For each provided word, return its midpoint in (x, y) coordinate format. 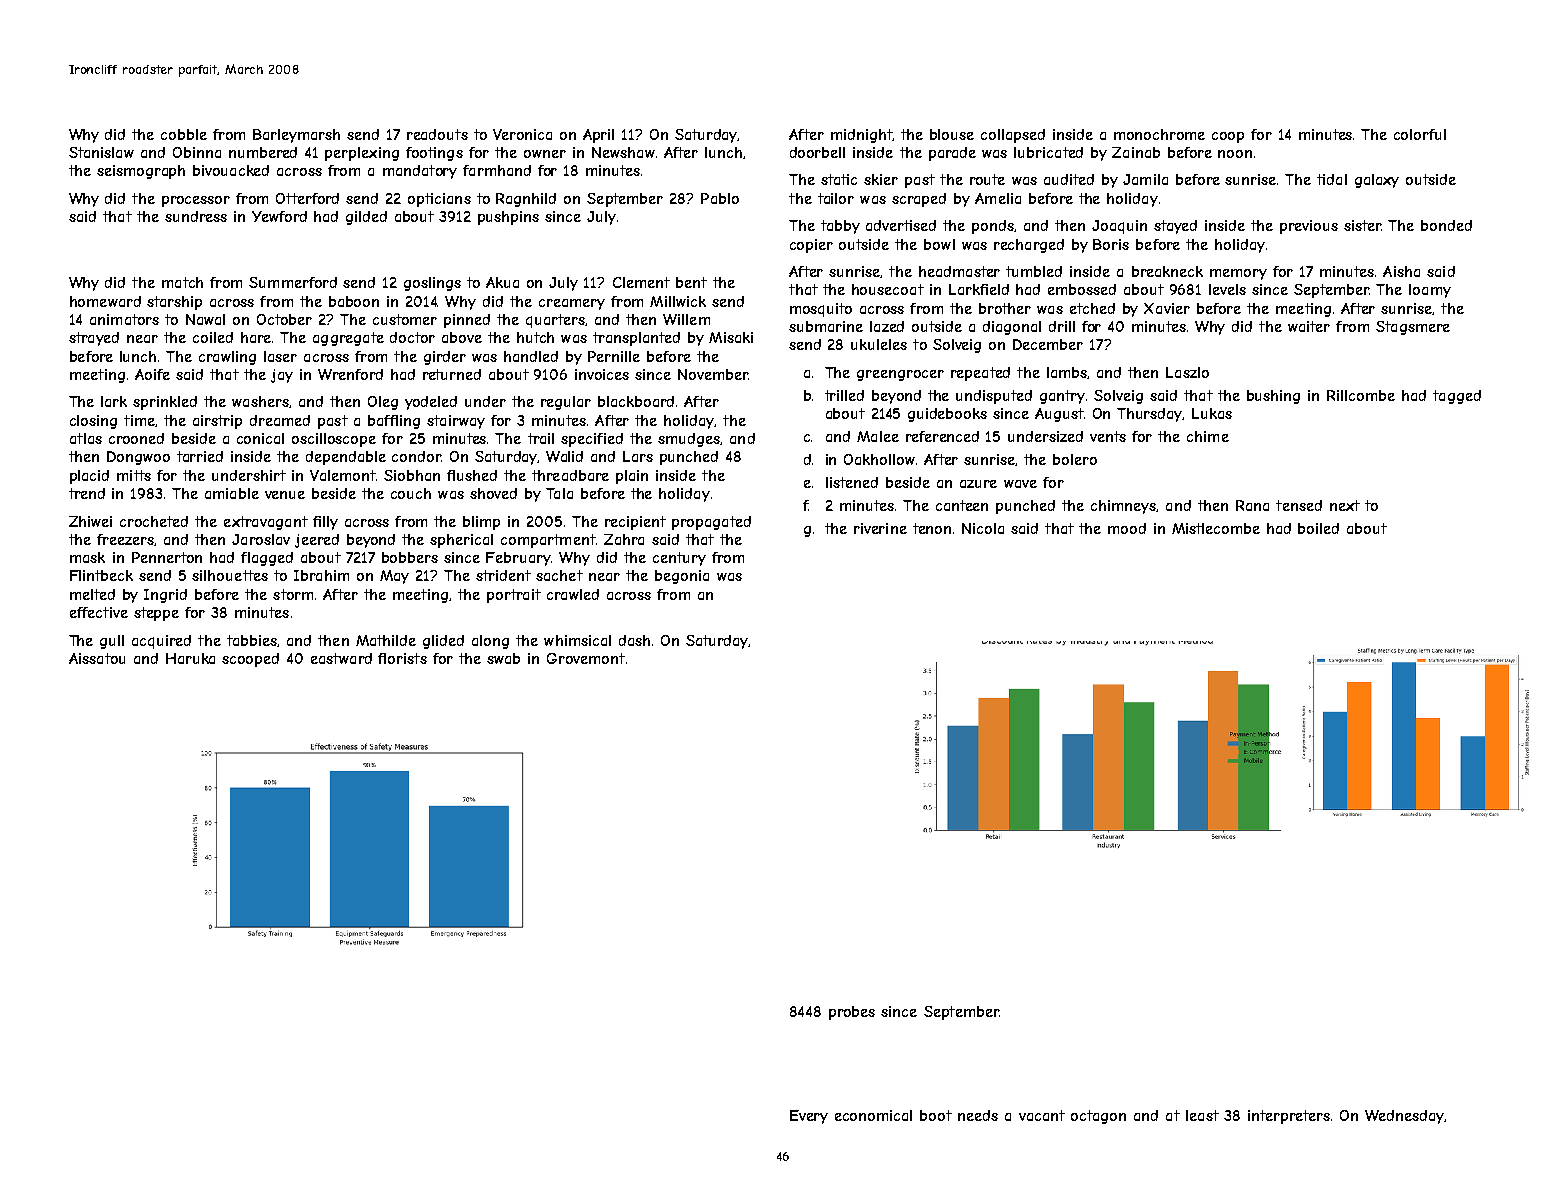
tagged (1457, 397)
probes (852, 1013)
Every (809, 1117)
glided (443, 642)
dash (634, 640)
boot (936, 1115)
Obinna (197, 152)
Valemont (343, 475)
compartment (548, 541)
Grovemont (586, 658)
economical (873, 1115)
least (1202, 1115)
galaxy (1377, 181)
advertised (901, 225)
